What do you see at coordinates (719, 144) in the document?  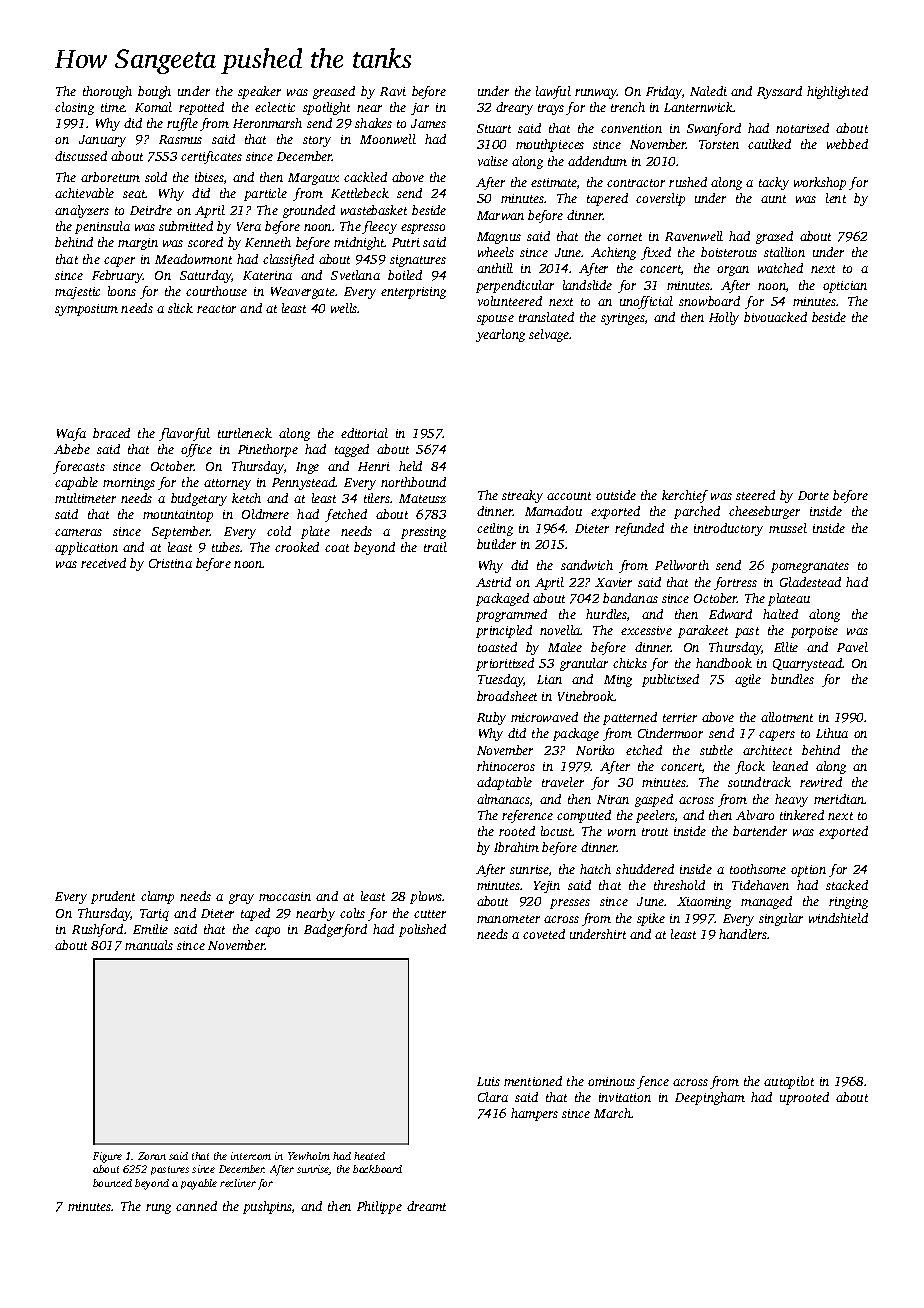 I see `Torsten` at bounding box center [719, 144].
